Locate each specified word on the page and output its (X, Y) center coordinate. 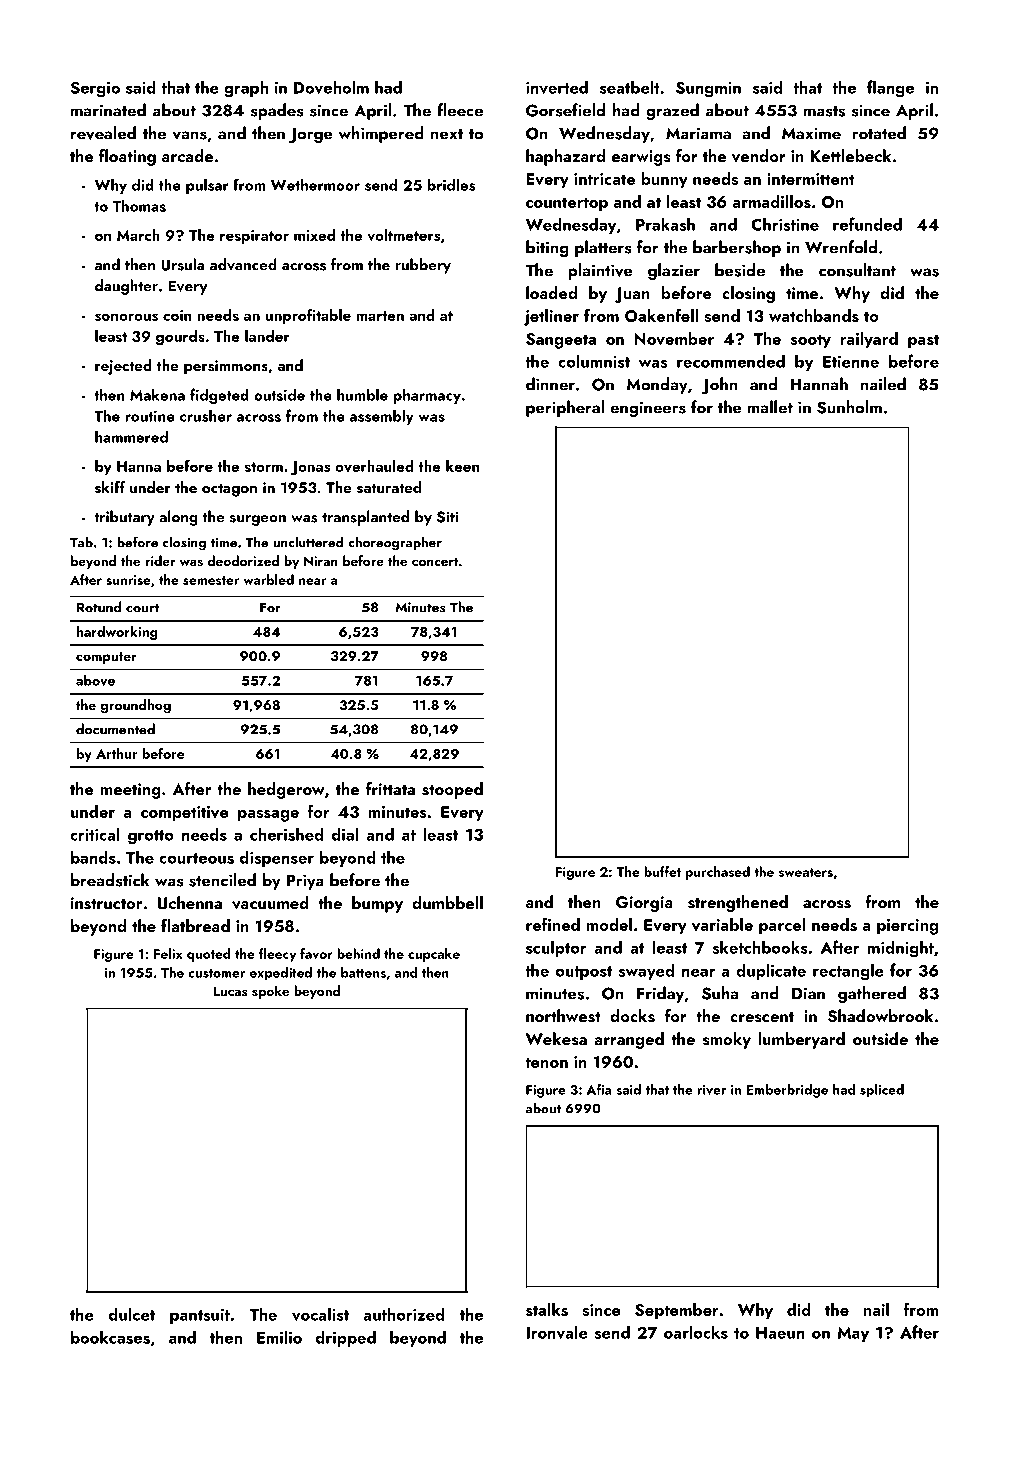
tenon (546, 1062)
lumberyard (801, 1040)
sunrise (128, 580)
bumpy (377, 904)
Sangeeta (561, 341)
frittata (390, 788)
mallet (770, 407)
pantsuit (200, 1316)
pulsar (207, 186)
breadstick (110, 880)
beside (740, 270)
